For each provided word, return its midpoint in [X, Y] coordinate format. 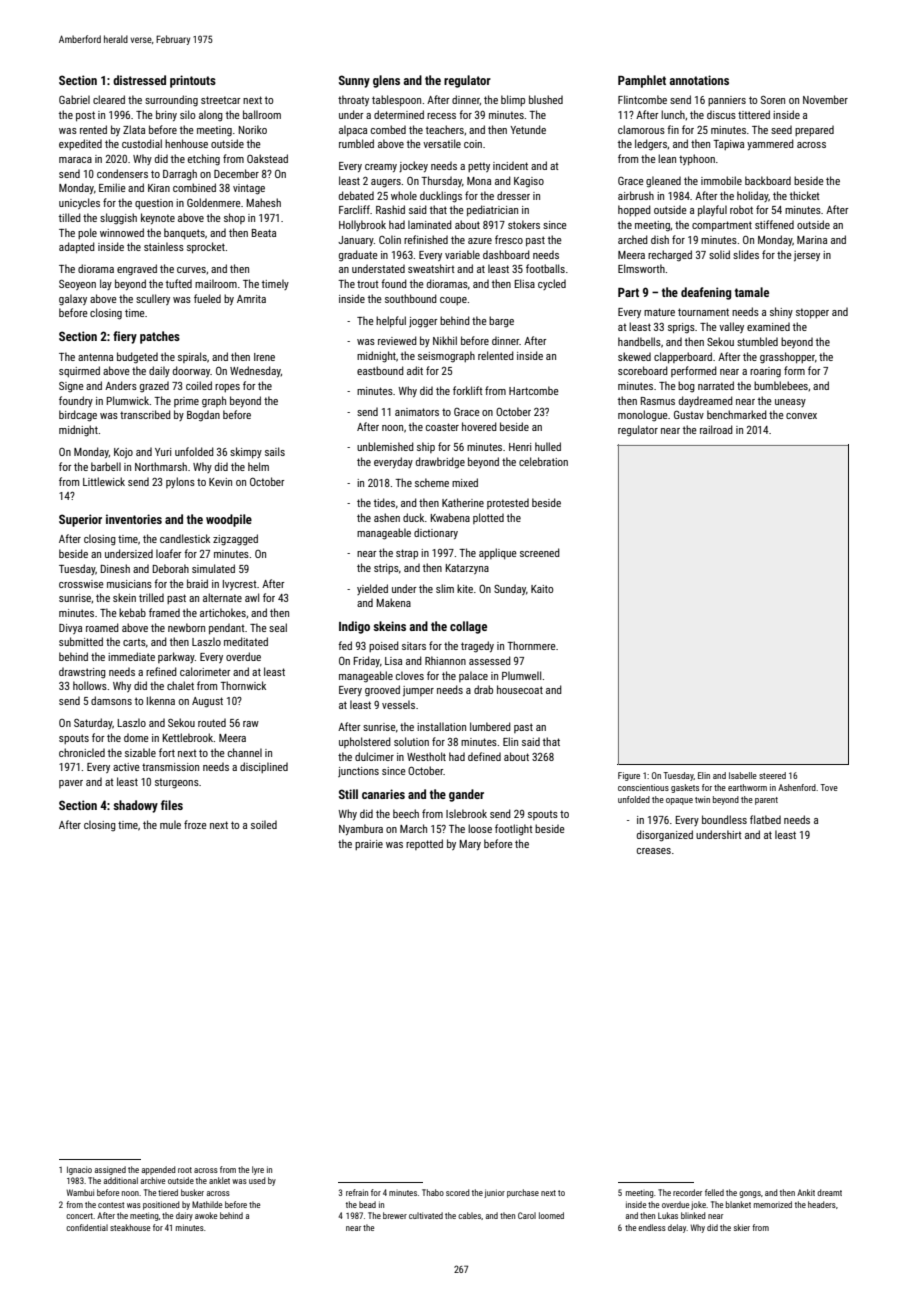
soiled [264, 824]
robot [741, 209]
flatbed [765, 819]
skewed [634, 356]
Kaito [542, 589]
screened [540, 552]
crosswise [81, 584]
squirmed [79, 371]
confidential [87, 1227]
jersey [807, 256]
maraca [75, 160]
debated [356, 195]
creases [654, 851]
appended [158, 1170]
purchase [523, 1193]
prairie [369, 845]
